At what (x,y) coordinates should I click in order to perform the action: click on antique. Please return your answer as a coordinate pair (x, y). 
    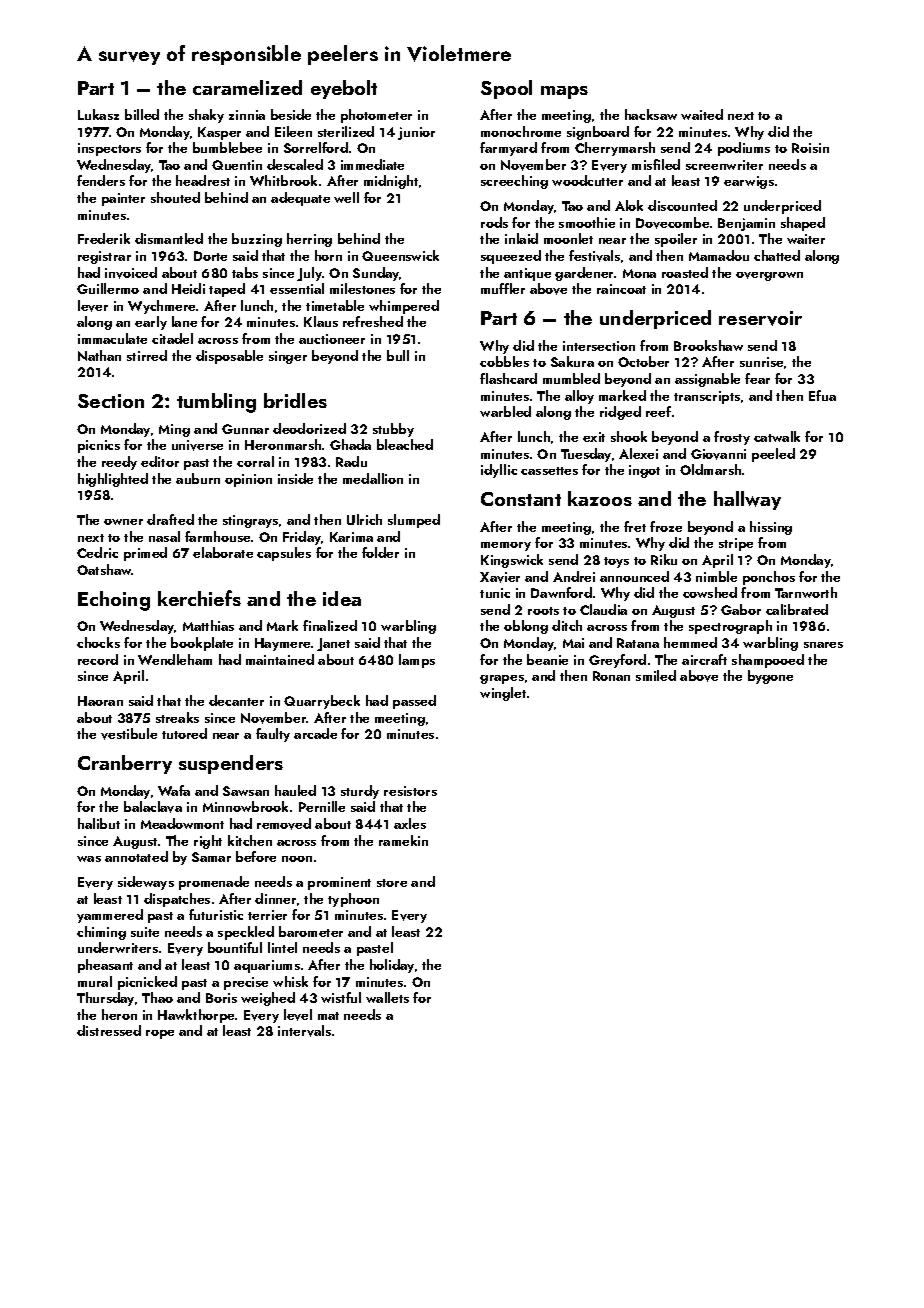
    Looking at the image, I should click on (527, 274).
